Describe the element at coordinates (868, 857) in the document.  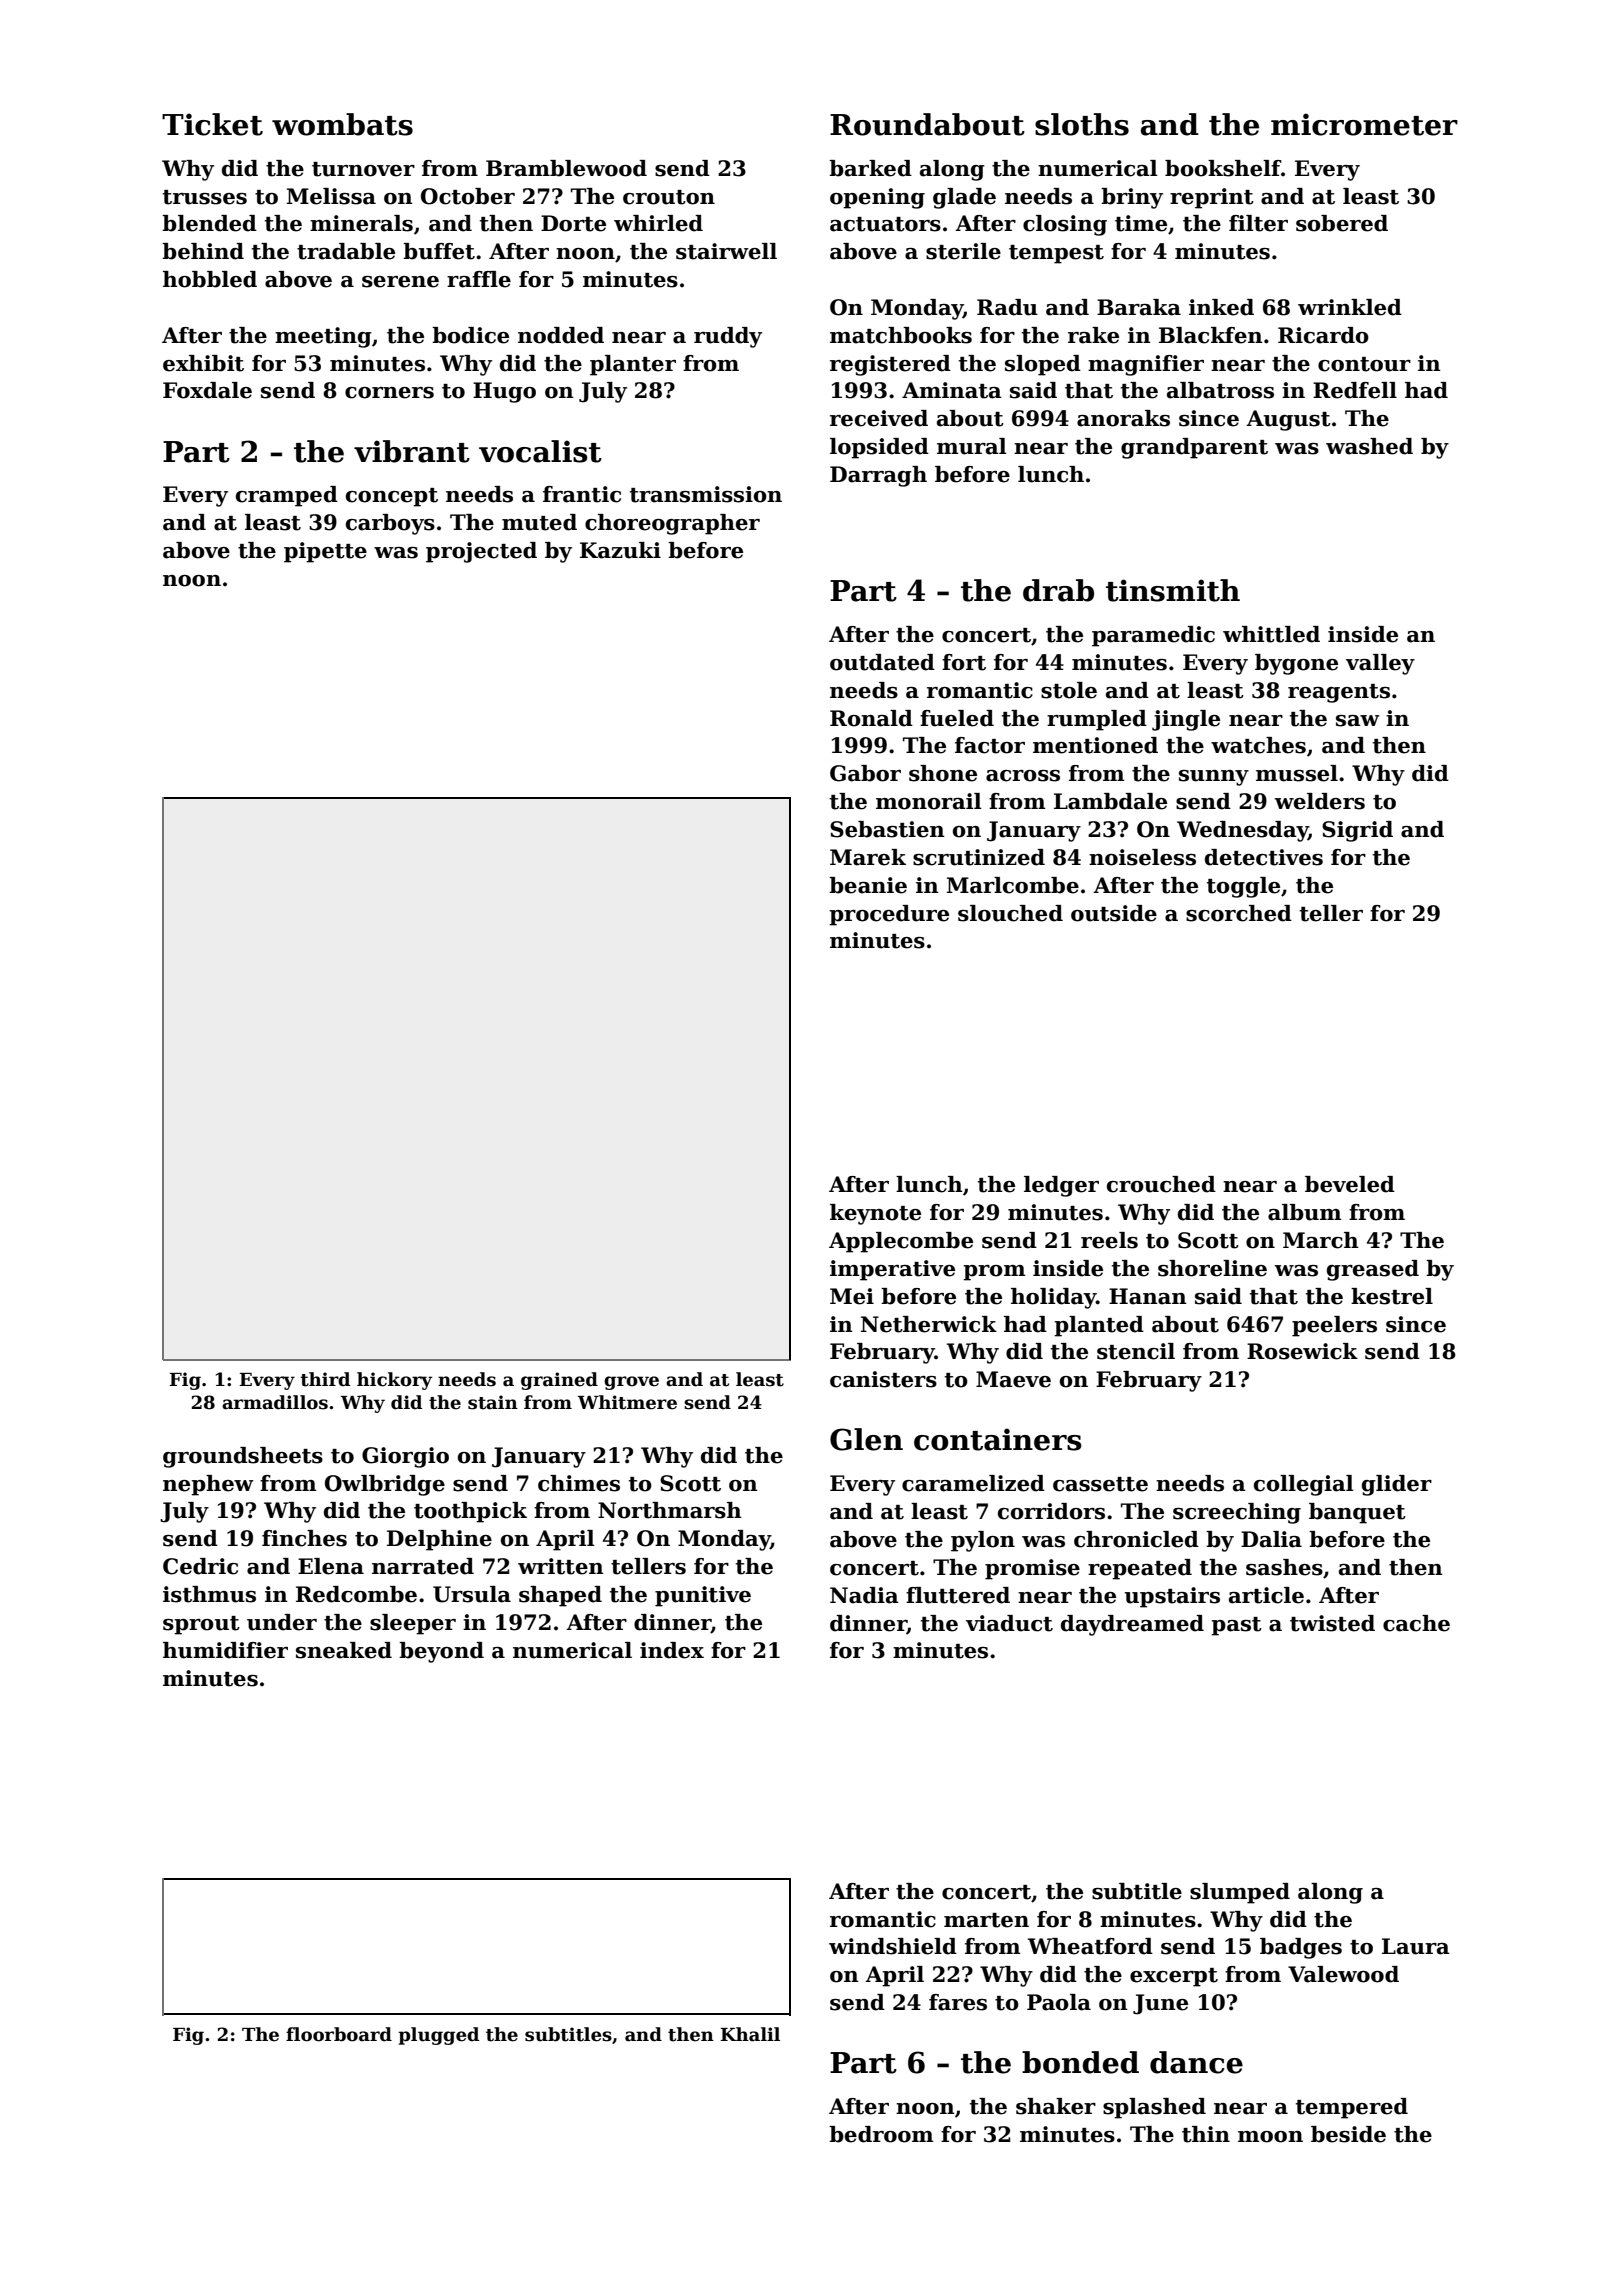
I see `Marek` at that location.
